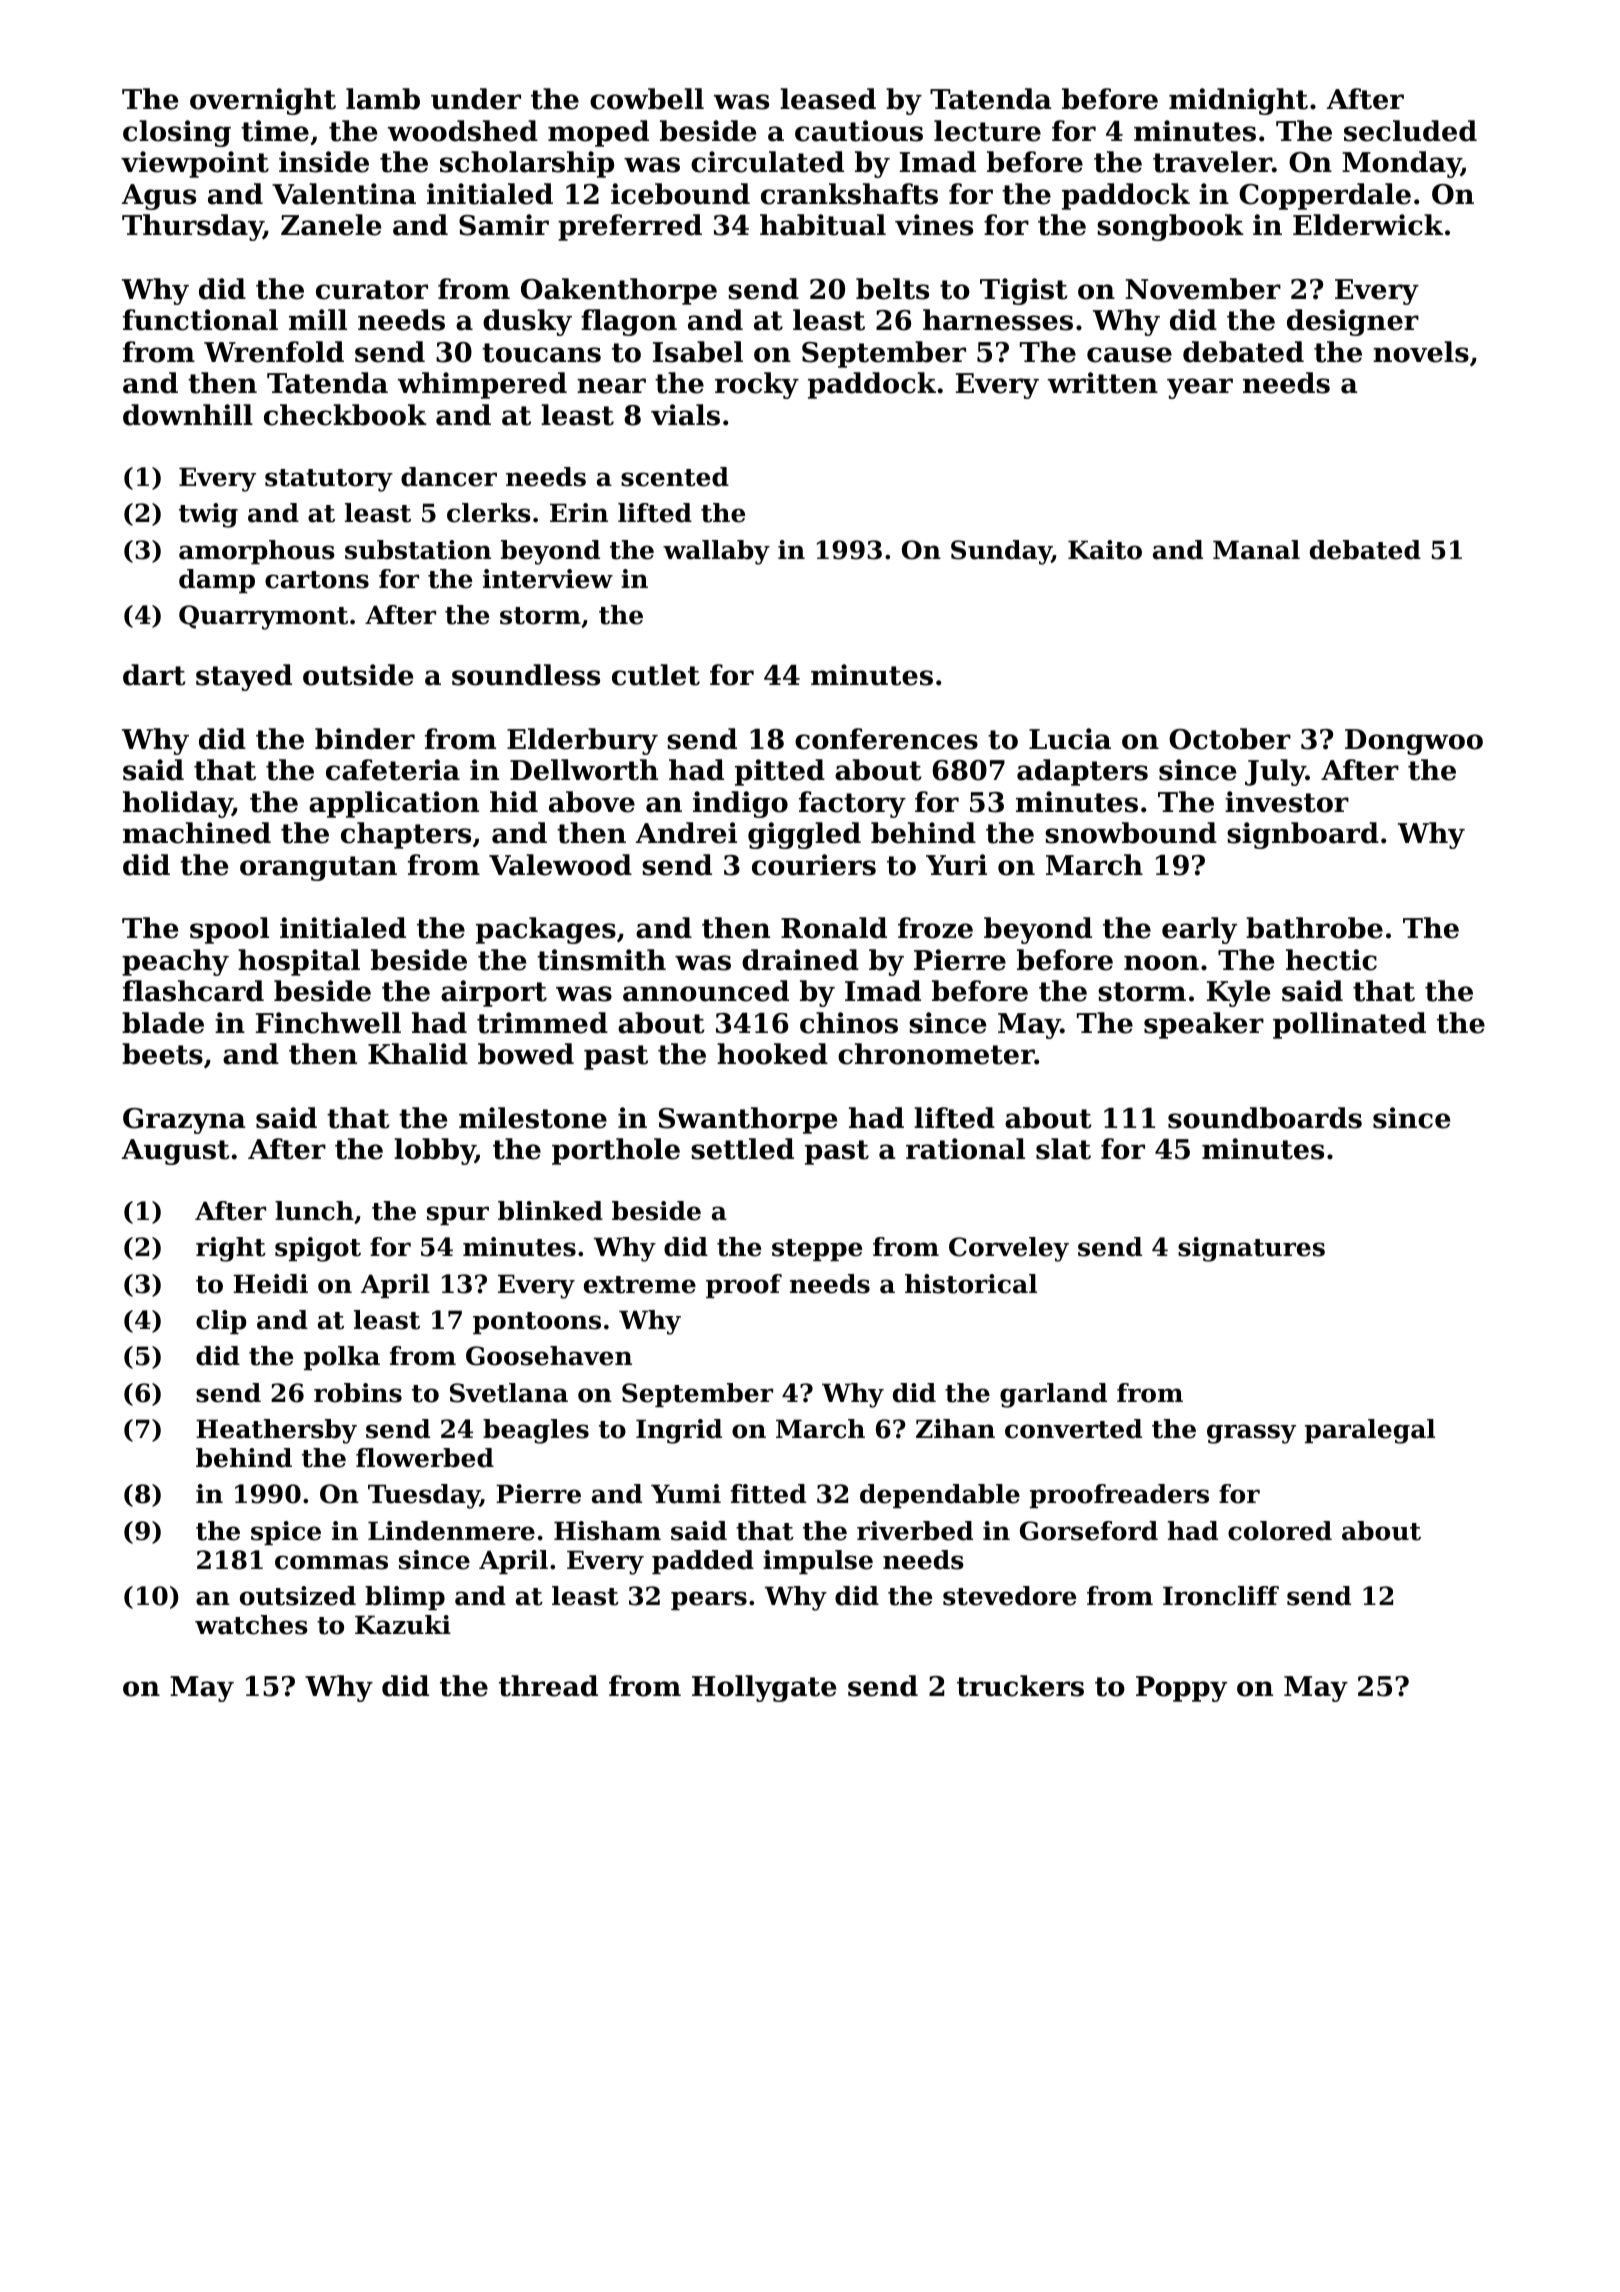 This screenshot has height=2292, width=1620. What do you see at coordinates (764, 1688) in the screenshot?
I see `Hollygate` at bounding box center [764, 1688].
